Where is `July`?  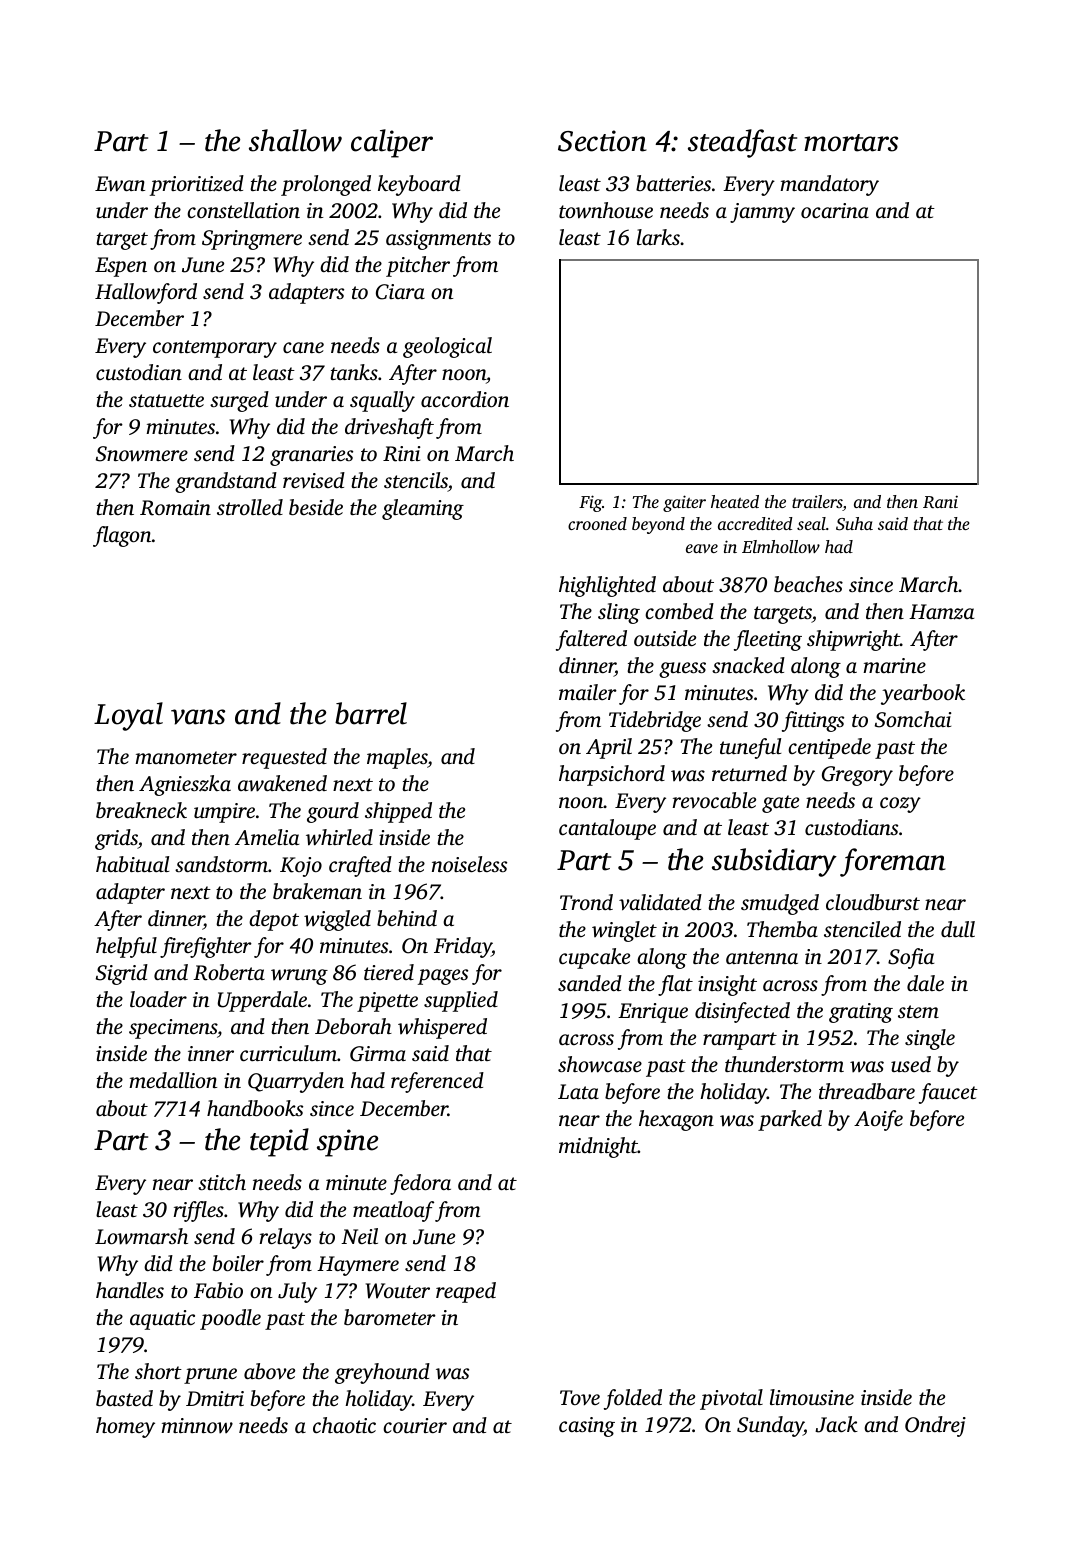
July is located at coordinates (297, 1292).
